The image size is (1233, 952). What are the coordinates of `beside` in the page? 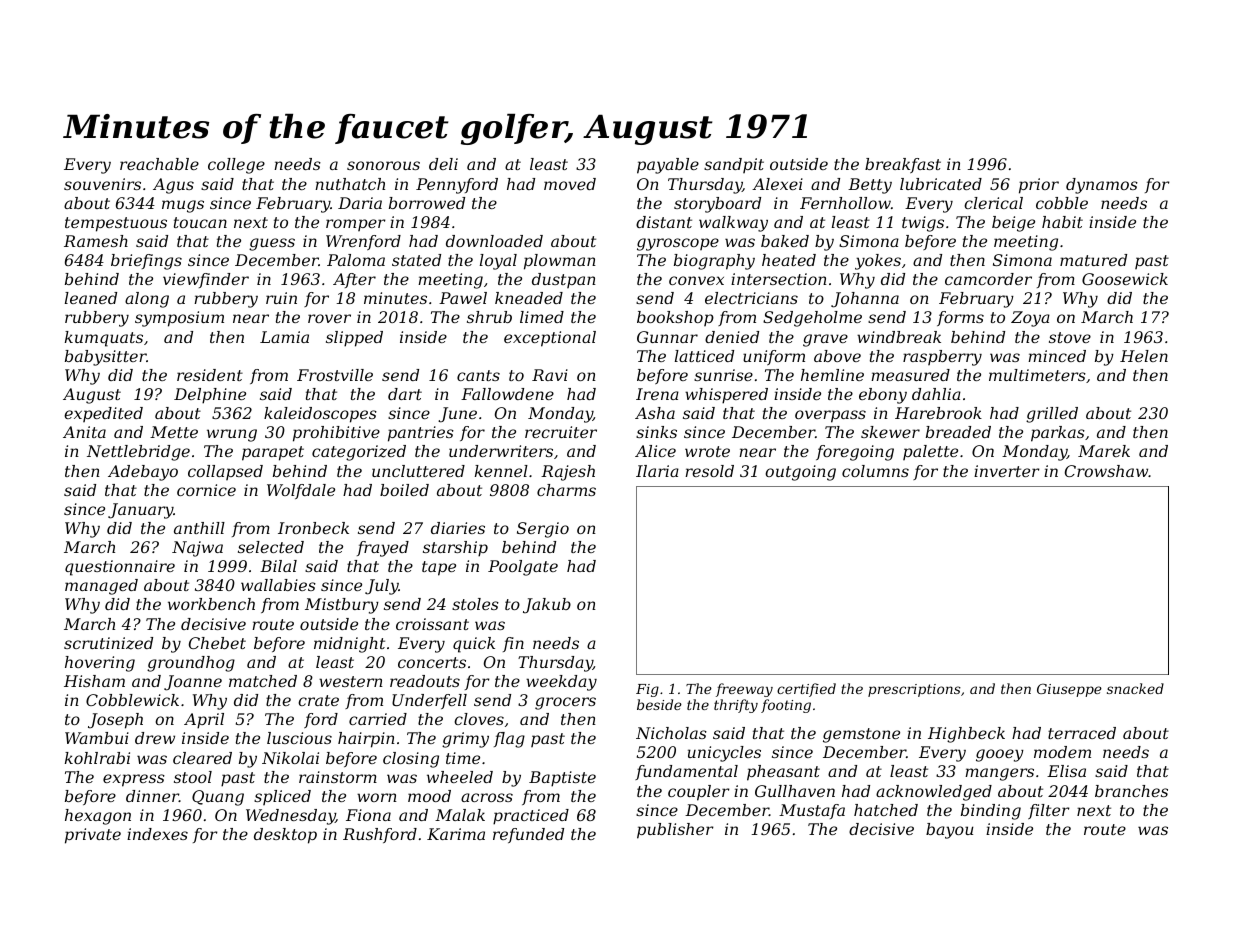 It's located at (659, 704).
